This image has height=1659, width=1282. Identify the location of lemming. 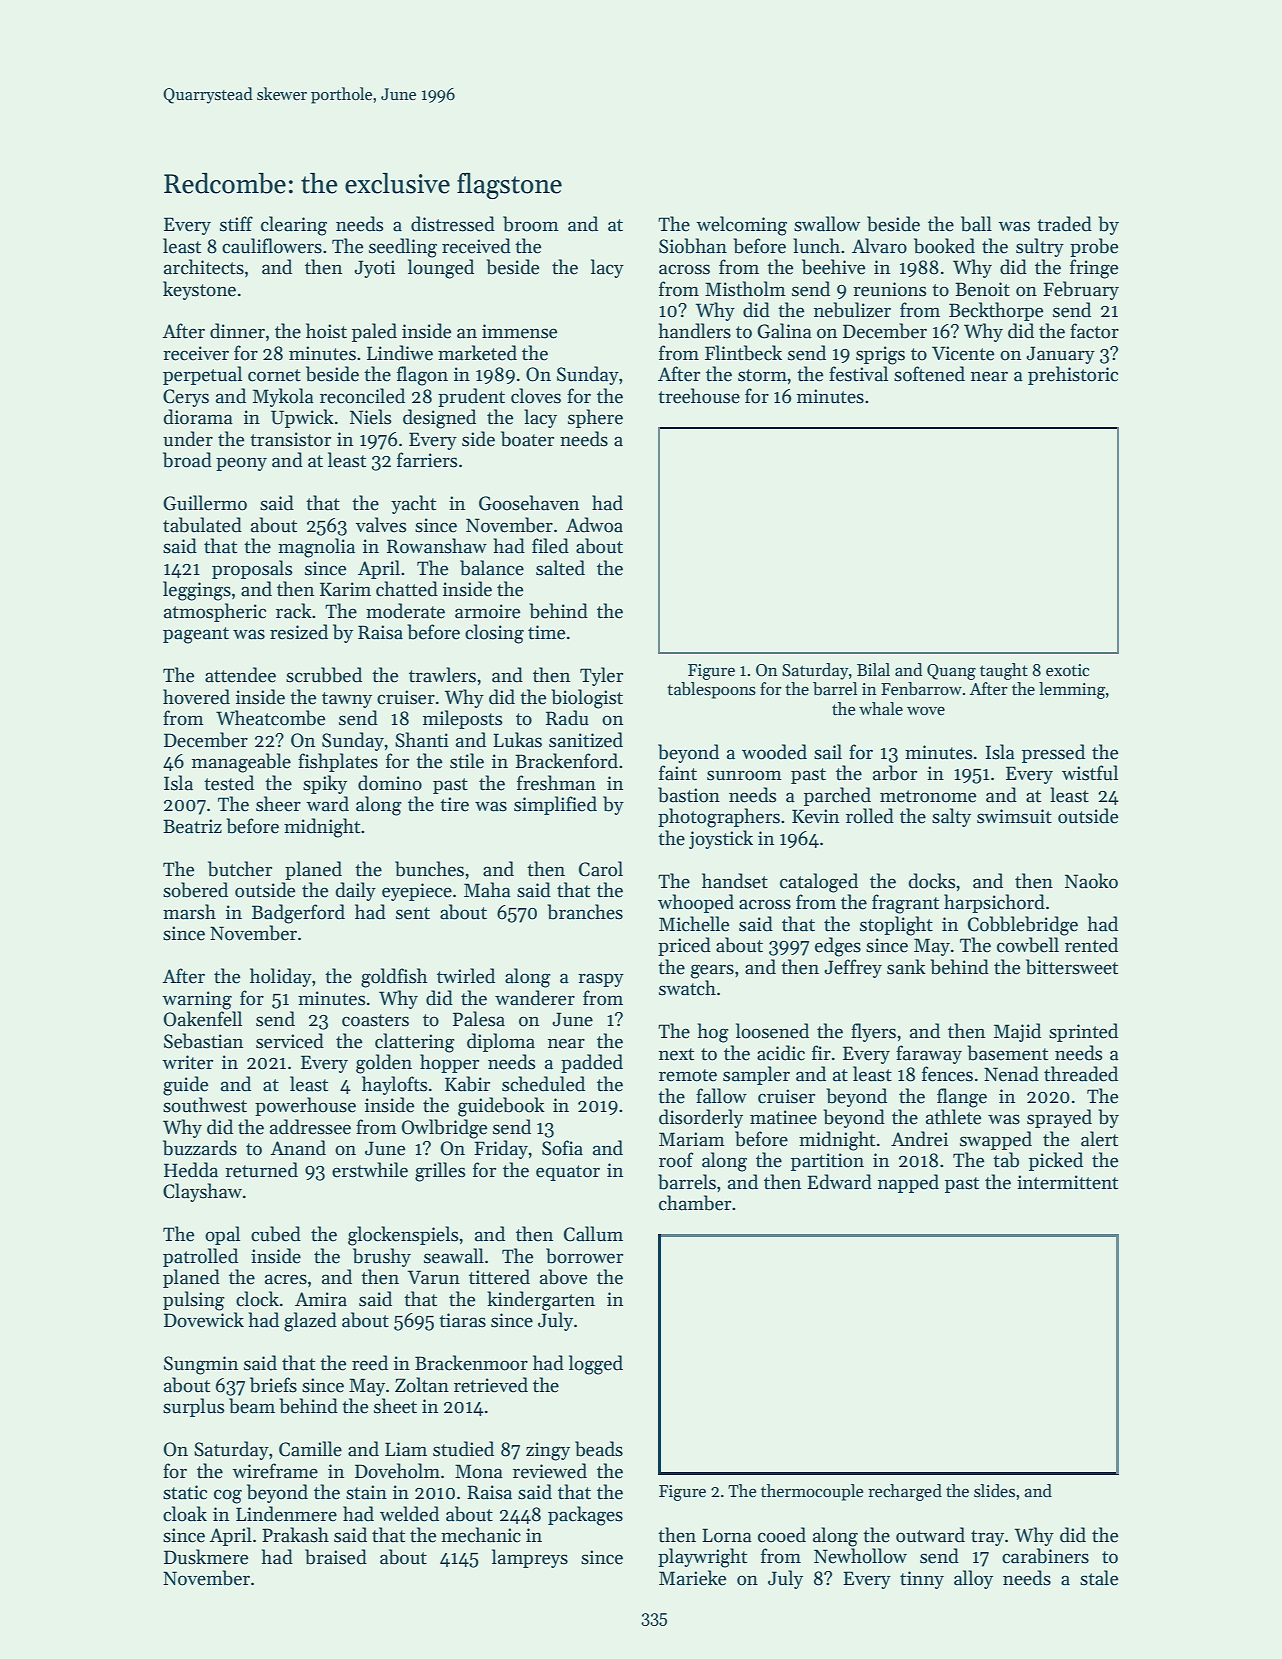
(1072, 690).
